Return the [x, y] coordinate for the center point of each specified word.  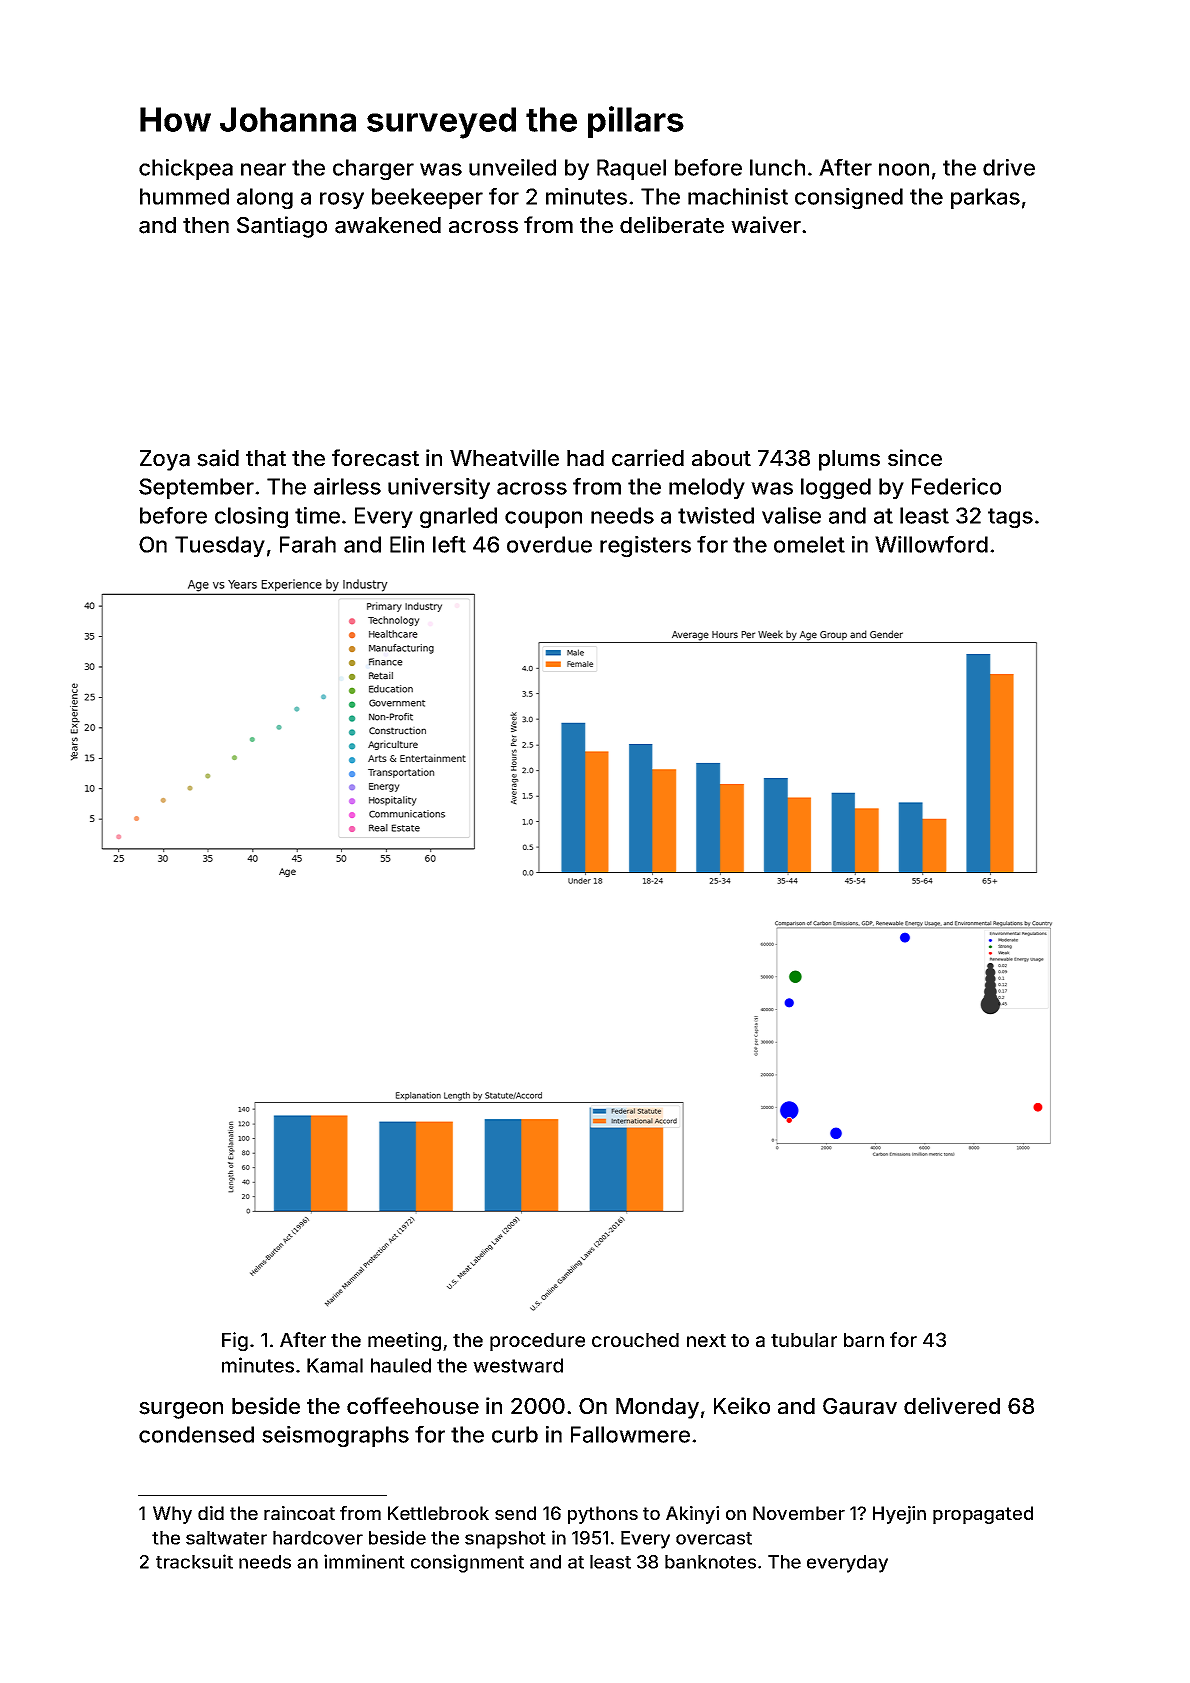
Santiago [282, 227]
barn [864, 1340]
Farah [308, 544]
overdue [549, 544]
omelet [809, 544]
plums [849, 460]
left [449, 544]
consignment [467, 1563]
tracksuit [194, 1561]
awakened [388, 225]
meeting [404, 1341]
